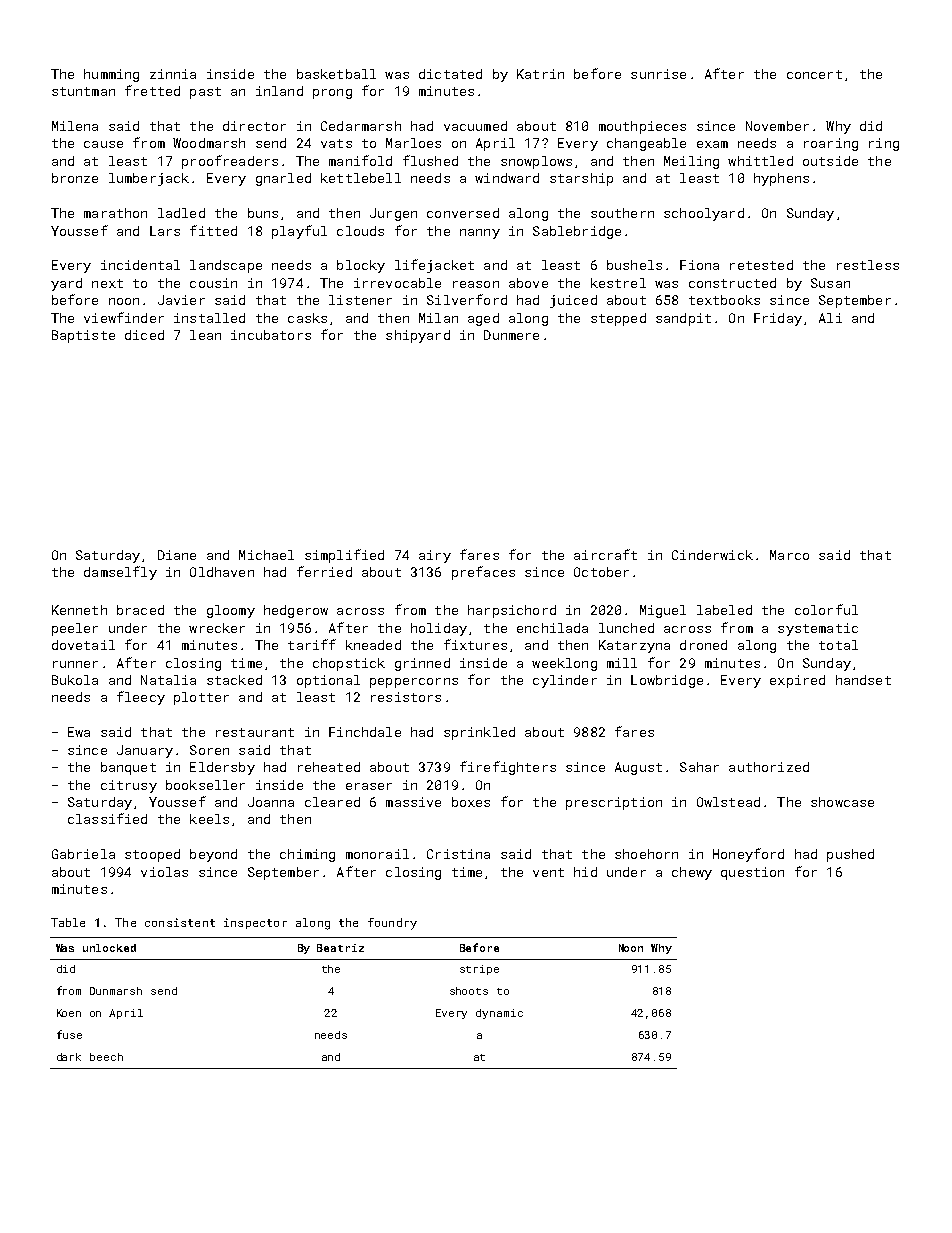 The image size is (952, 1233). Describe the element at coordinates (120, 573) in the screenshot. I see `damselfly` at that location.
